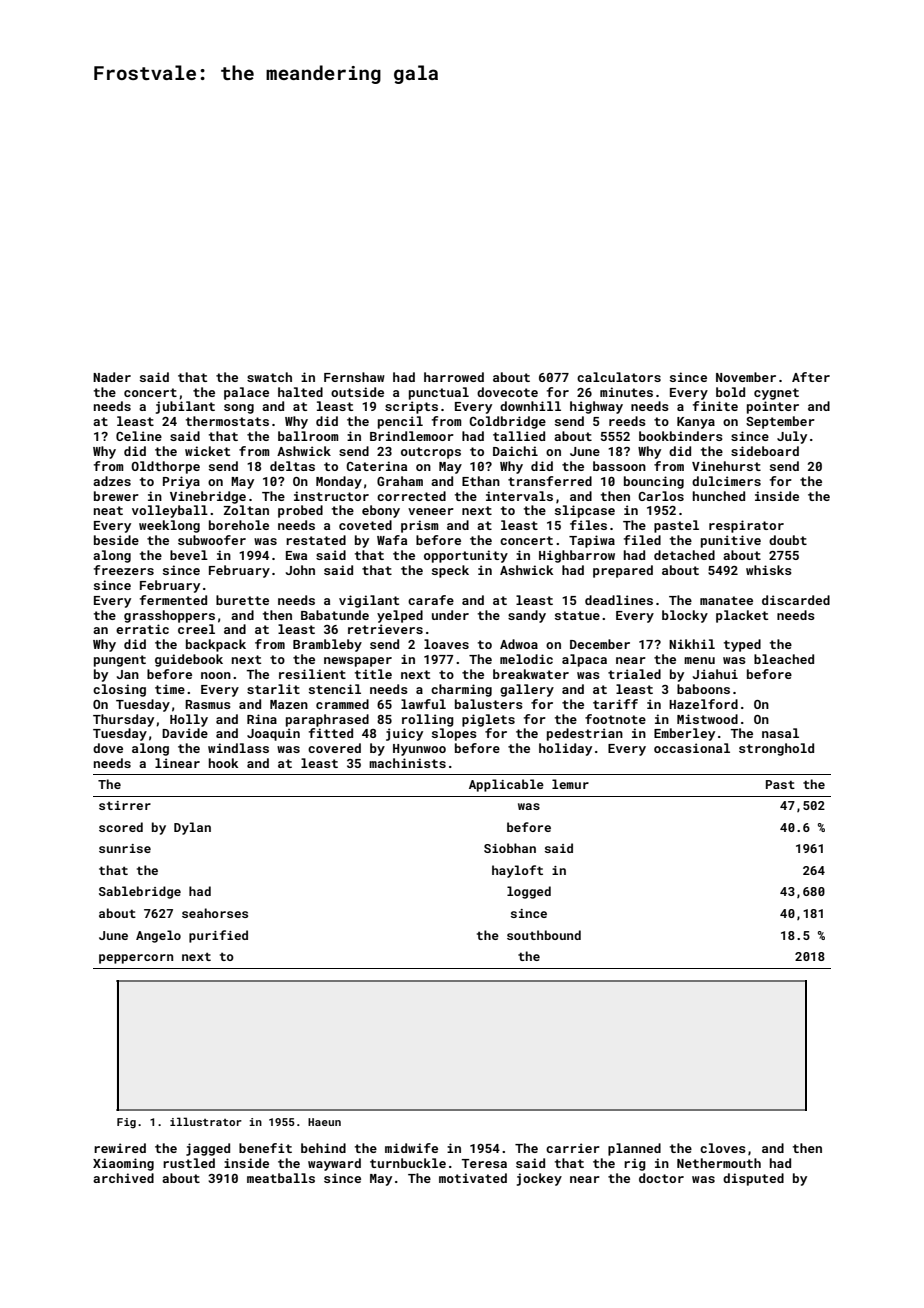  Describe the element at coordinates (544, 935) in the screenshot. I see `southbound` at that location.
